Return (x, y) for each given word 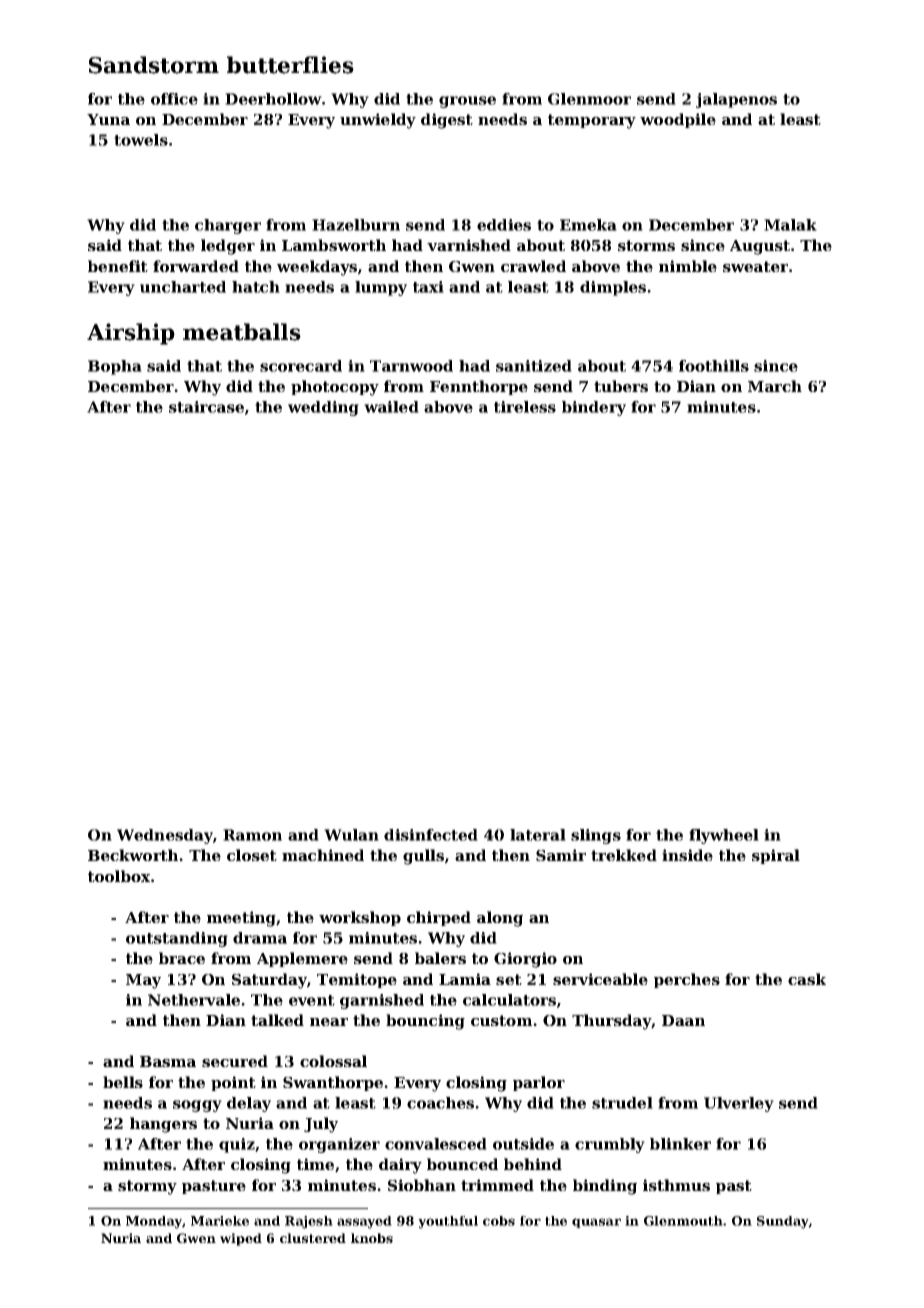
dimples (613, 288)
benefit (118, 266)
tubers (621, 386)
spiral (776, 856)
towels (141, 140)
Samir (561, 855)
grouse (467, 102)
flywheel (724, 836)
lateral (538, 835)
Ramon (252, 835)
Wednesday (165, 836)
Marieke (220, 1221)
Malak (790, 225)
